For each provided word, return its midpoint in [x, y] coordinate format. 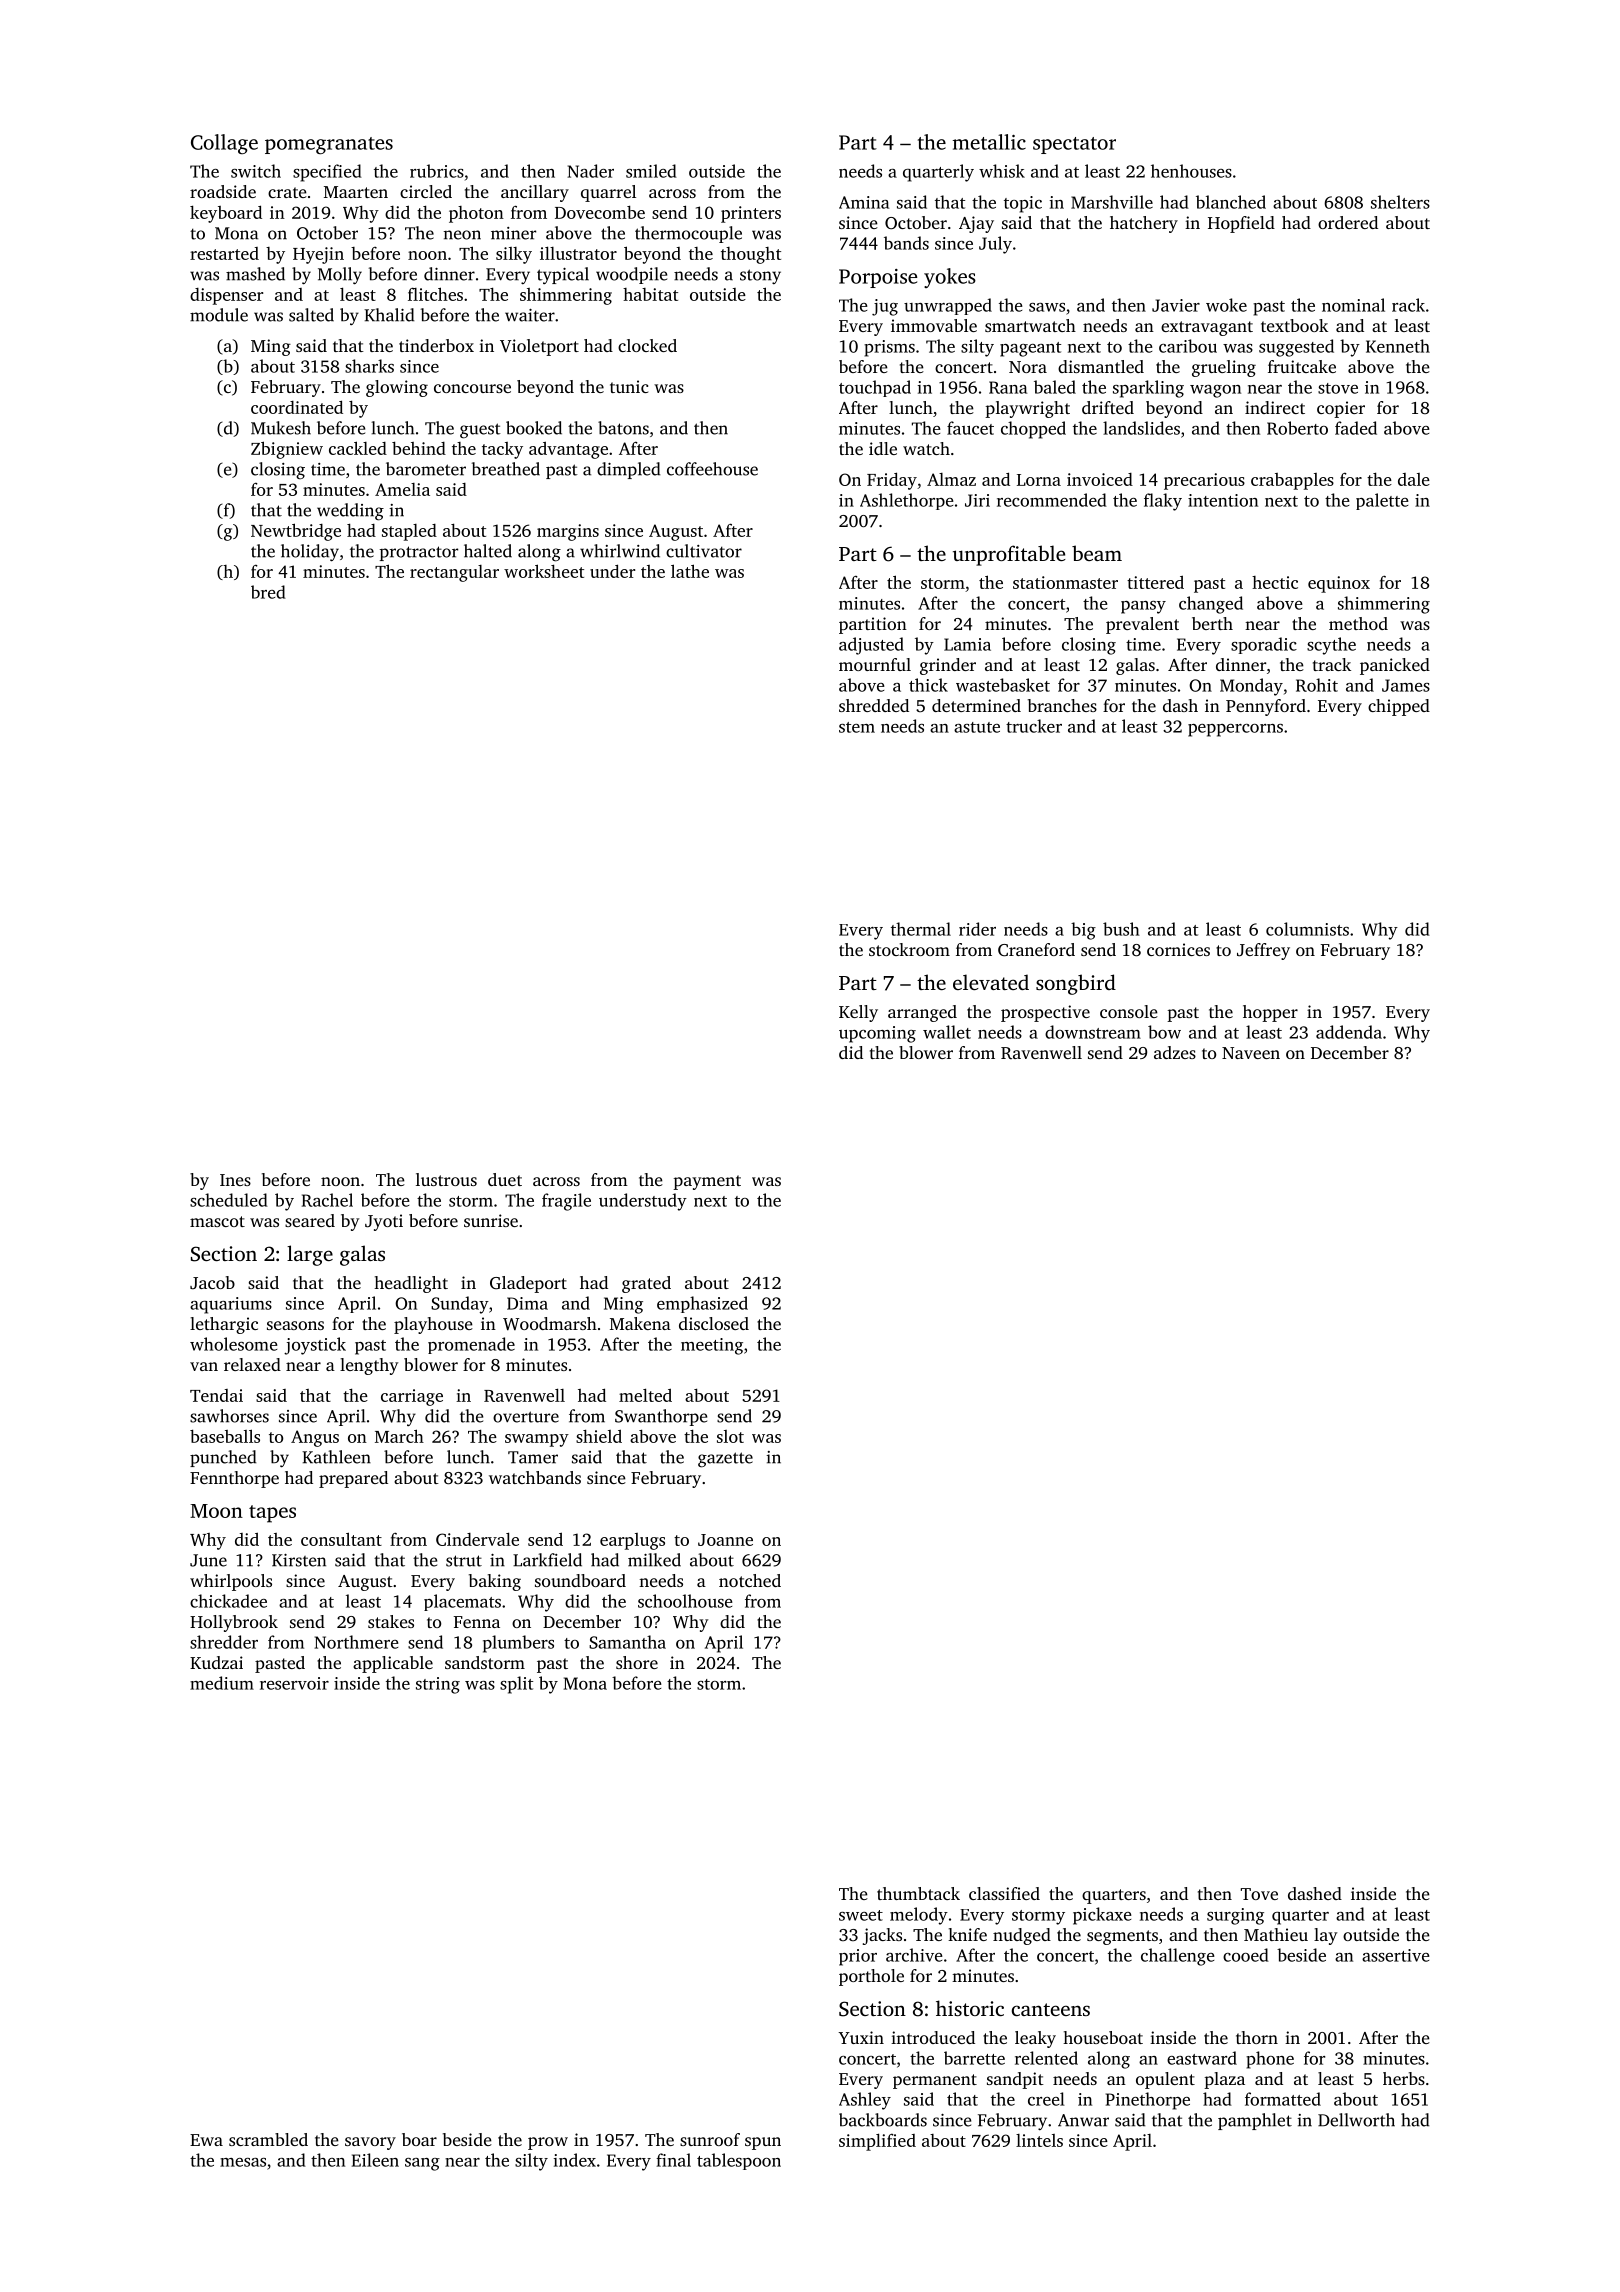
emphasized [702, 1304]
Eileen [375, 2160]
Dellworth [1356, 2120]
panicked [1395, 666]
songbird [1076, 984]
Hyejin [318, 255]
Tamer [533, 1457]
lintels [1039, 2140]
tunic [629, 386]
